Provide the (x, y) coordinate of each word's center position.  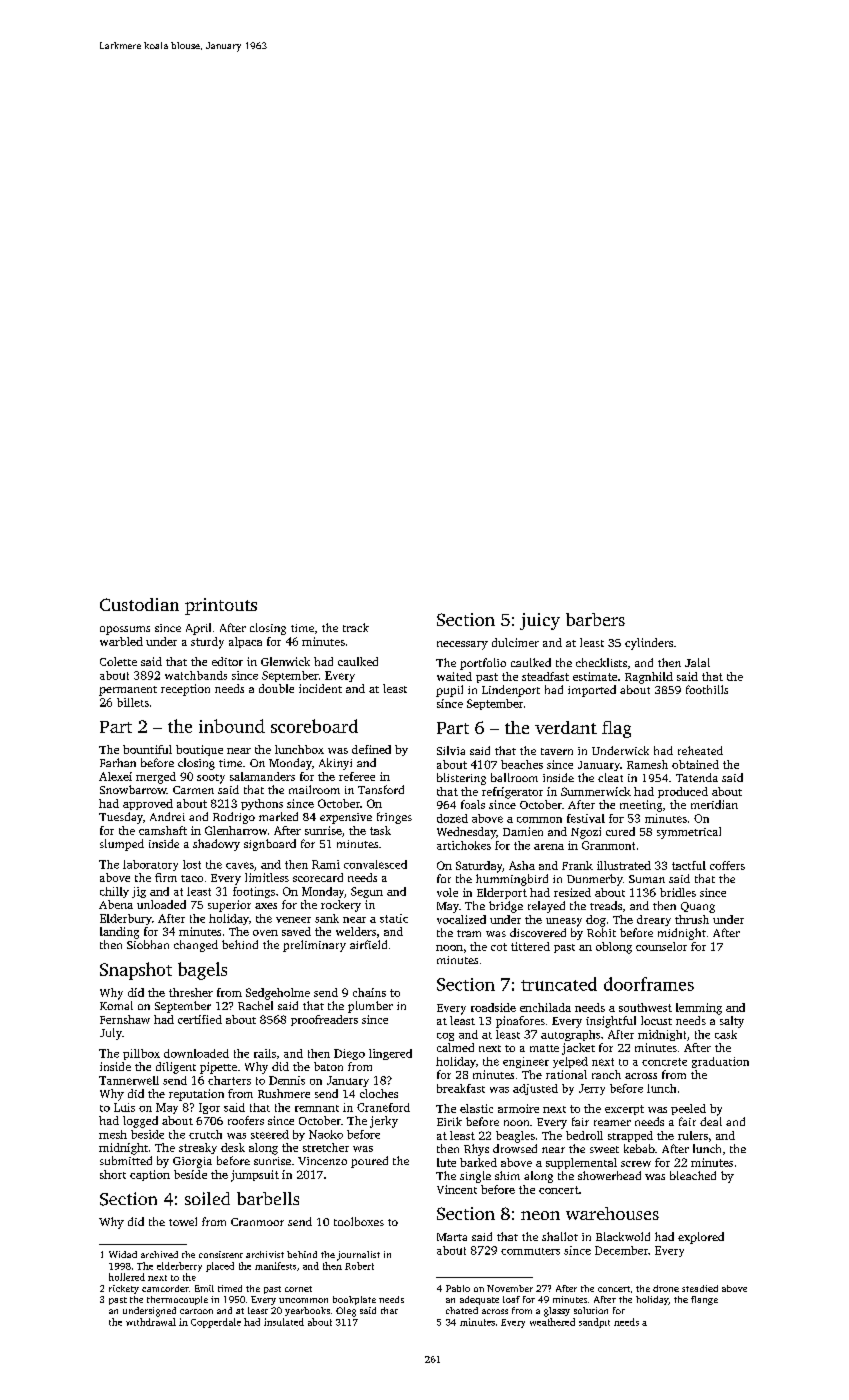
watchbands (196, 675)
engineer (526, 1062)
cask (726, 1034)
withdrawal (151, 1322)
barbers (595, 619)
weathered (552, 1322)
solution (591, 1310)
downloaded (196, 1053)
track (356, 627)
